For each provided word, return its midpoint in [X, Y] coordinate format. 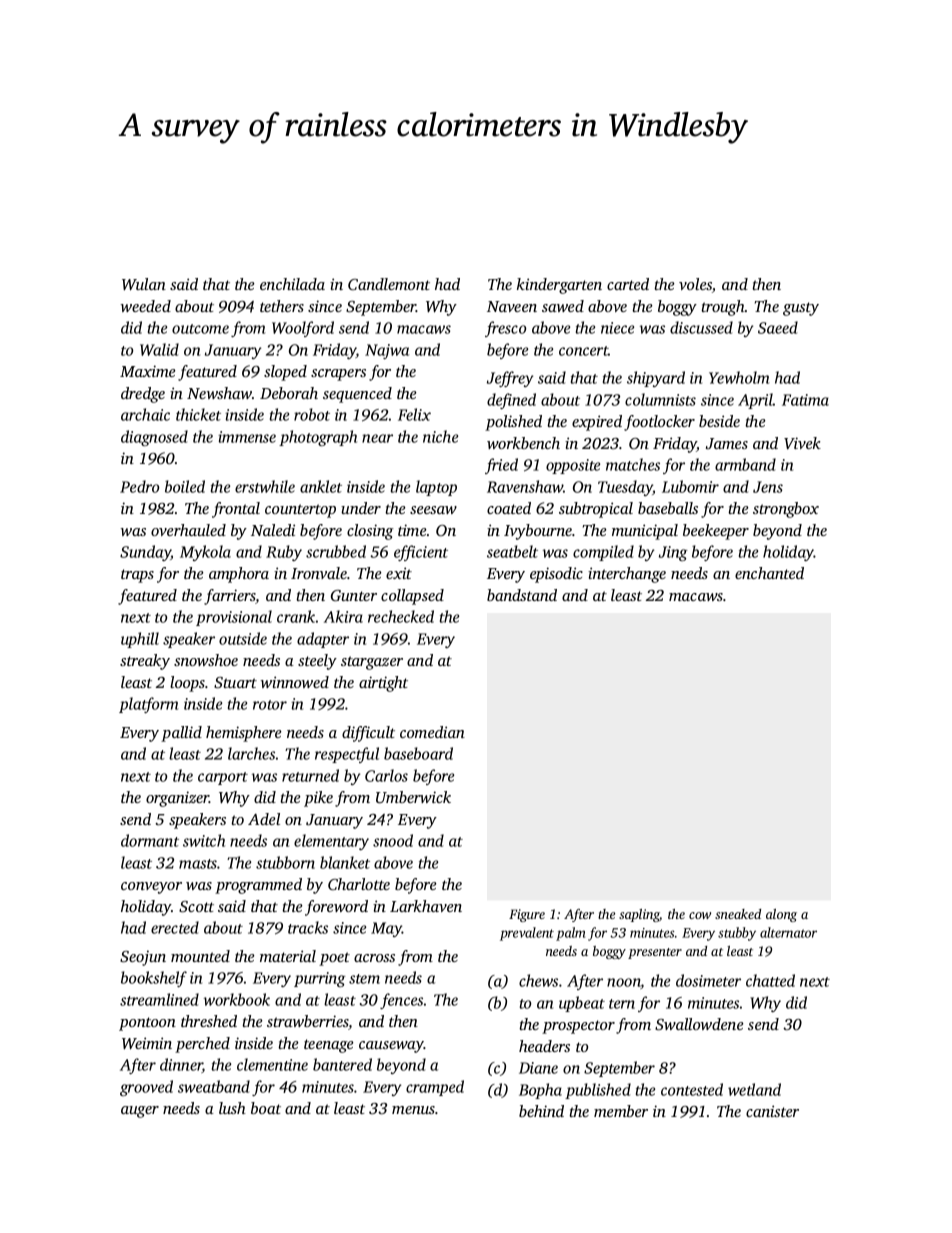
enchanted [769, 573]
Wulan [144, 284]
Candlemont [389, 284]
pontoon [147, 1024]
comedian [432, 732]
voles [695, 284]
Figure [527, 915]
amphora [239, 575]
